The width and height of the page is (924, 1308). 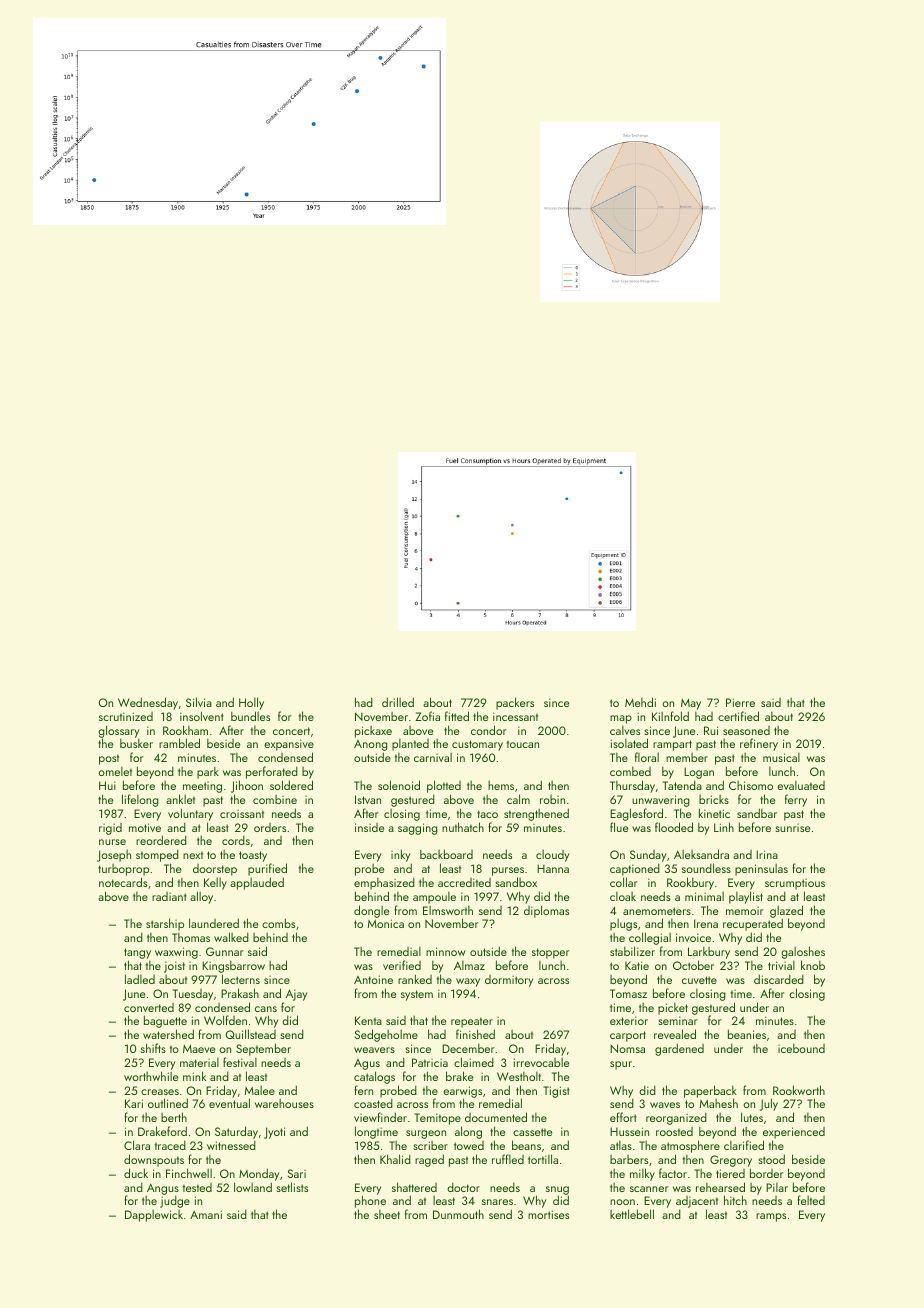 What do you see at coordinates (759, 744) in the page?
I see `refinery` at bounding box center [759, 744].
